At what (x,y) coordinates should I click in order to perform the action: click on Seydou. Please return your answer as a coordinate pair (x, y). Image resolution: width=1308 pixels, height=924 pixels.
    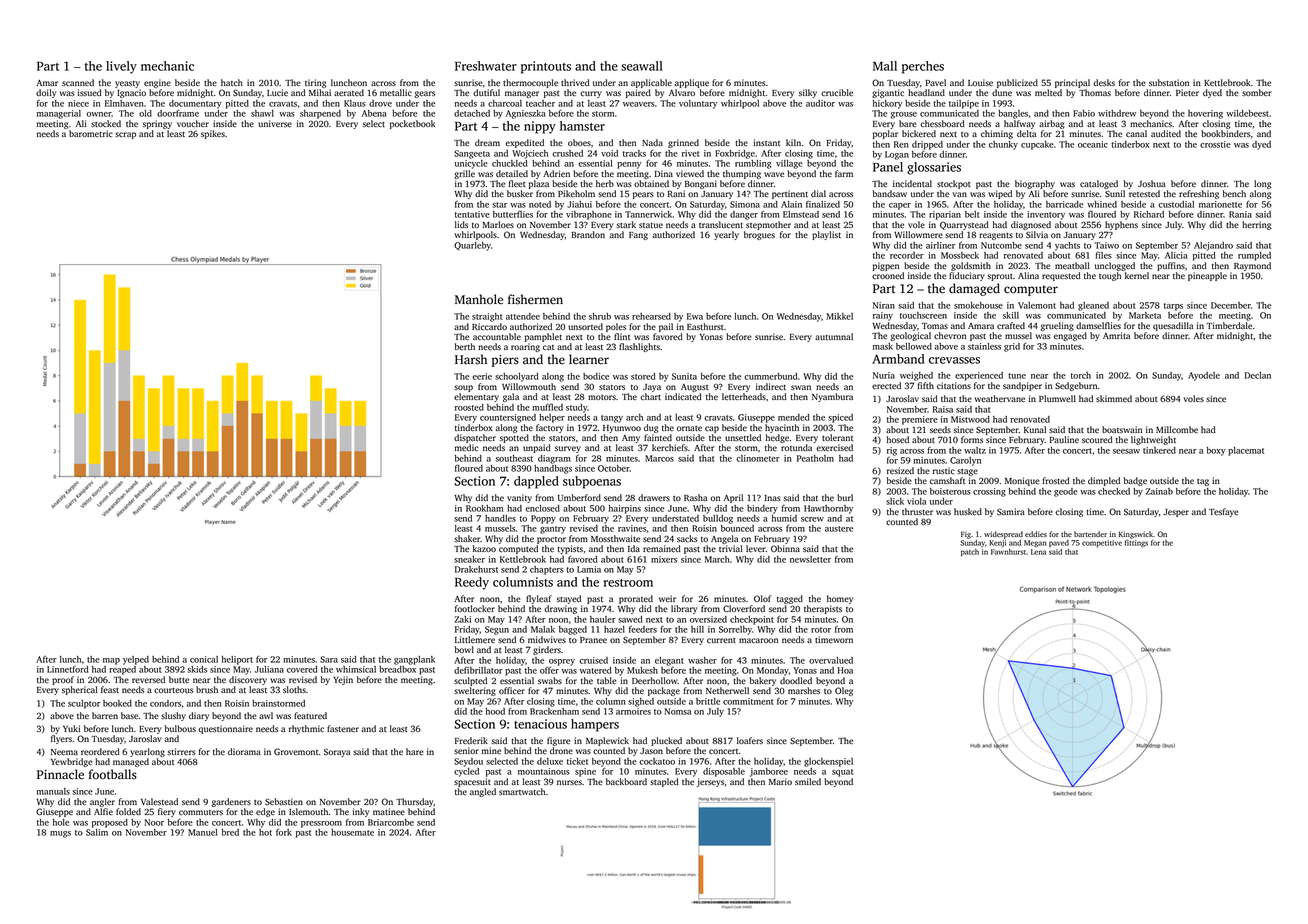
    Looking at the image, I should click on (468, 762).
